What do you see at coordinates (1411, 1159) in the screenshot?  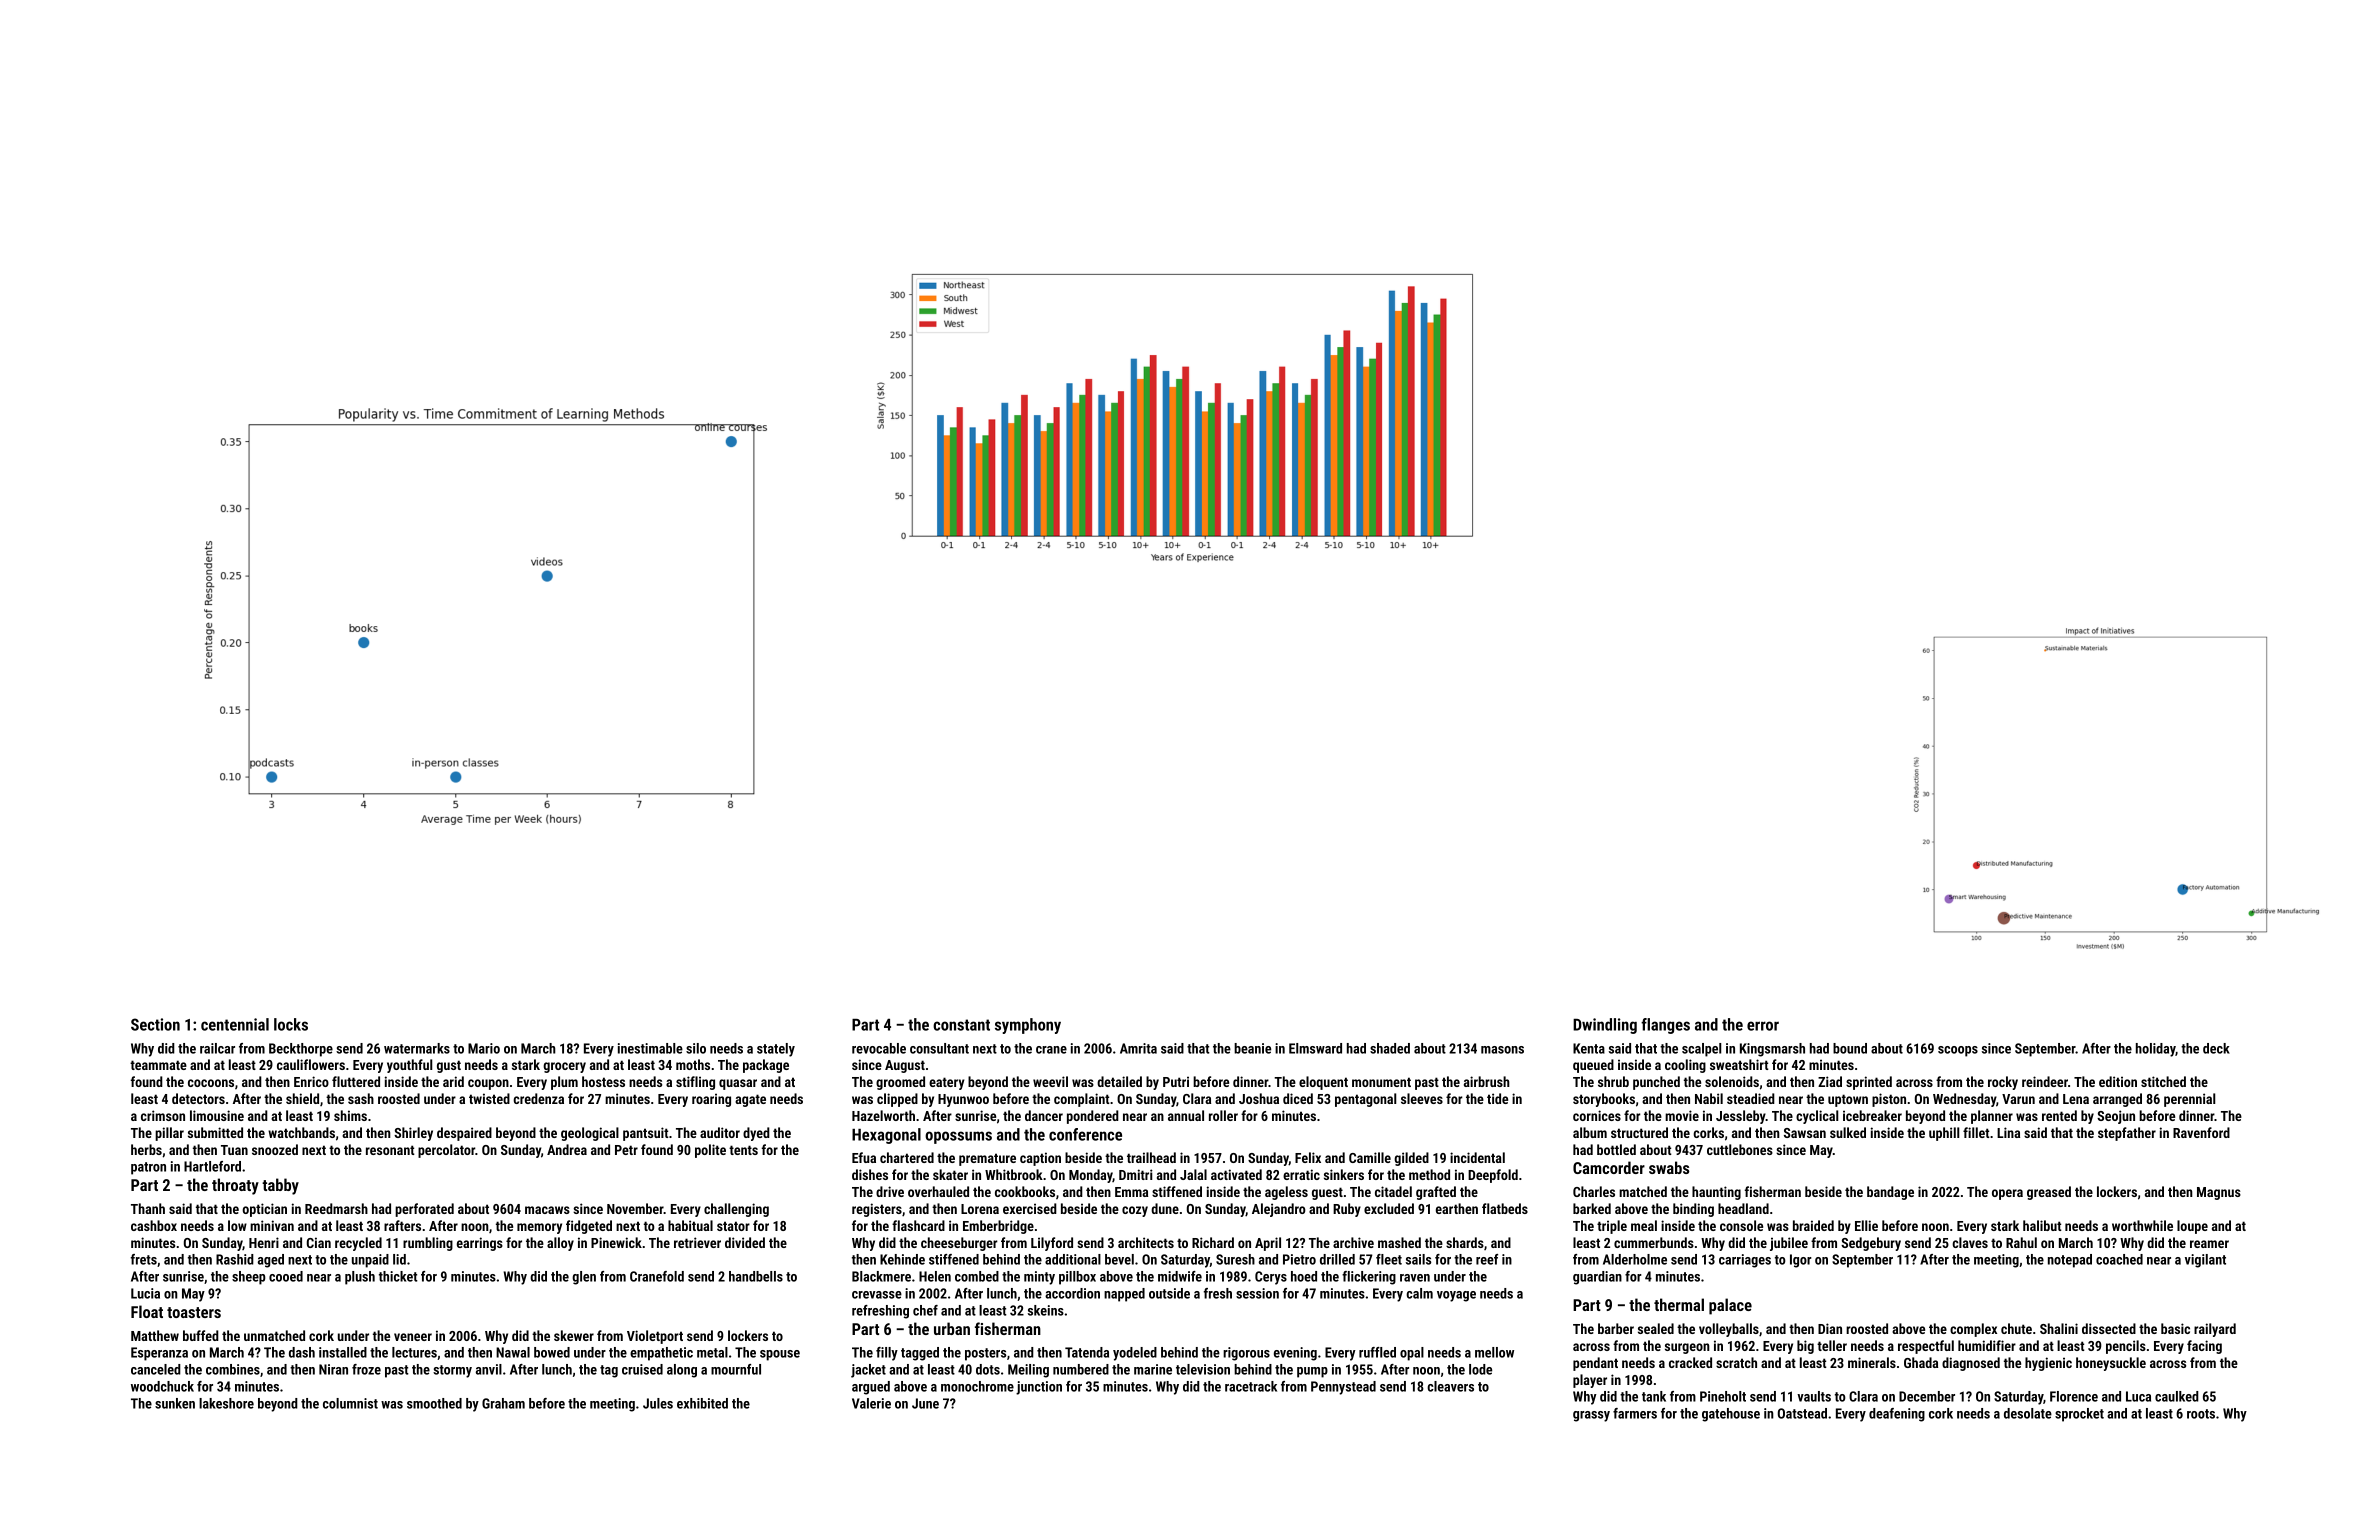 I see `gilded` at bounding box center [1411, 1159].
